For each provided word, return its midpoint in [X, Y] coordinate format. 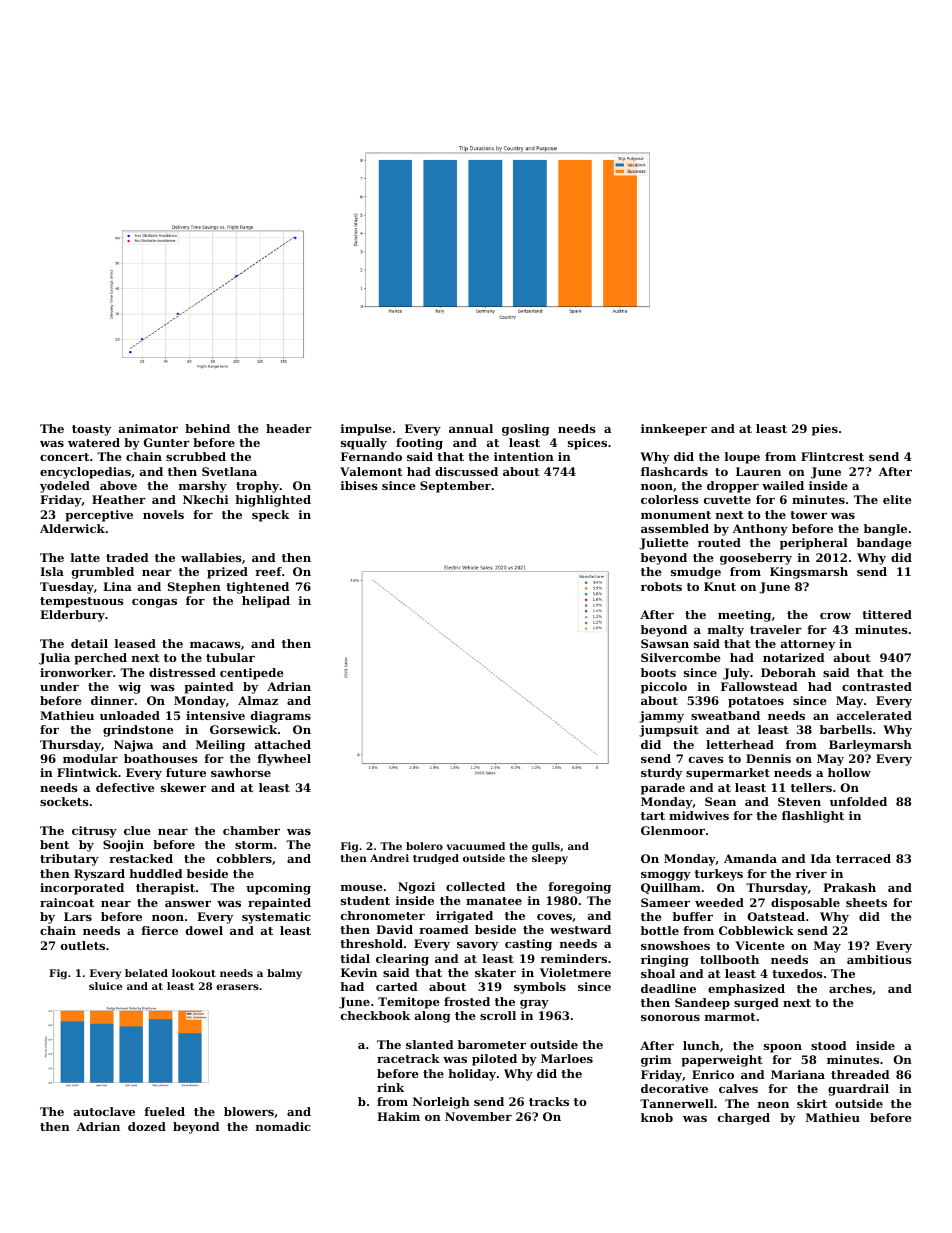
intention [524, 456]
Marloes [567, 1058]
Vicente [760, 945]
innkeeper [674, 430]
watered [94, 442]
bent [54, 844]
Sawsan [665, 643]
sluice [105, 986]
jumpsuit [669, 731]
